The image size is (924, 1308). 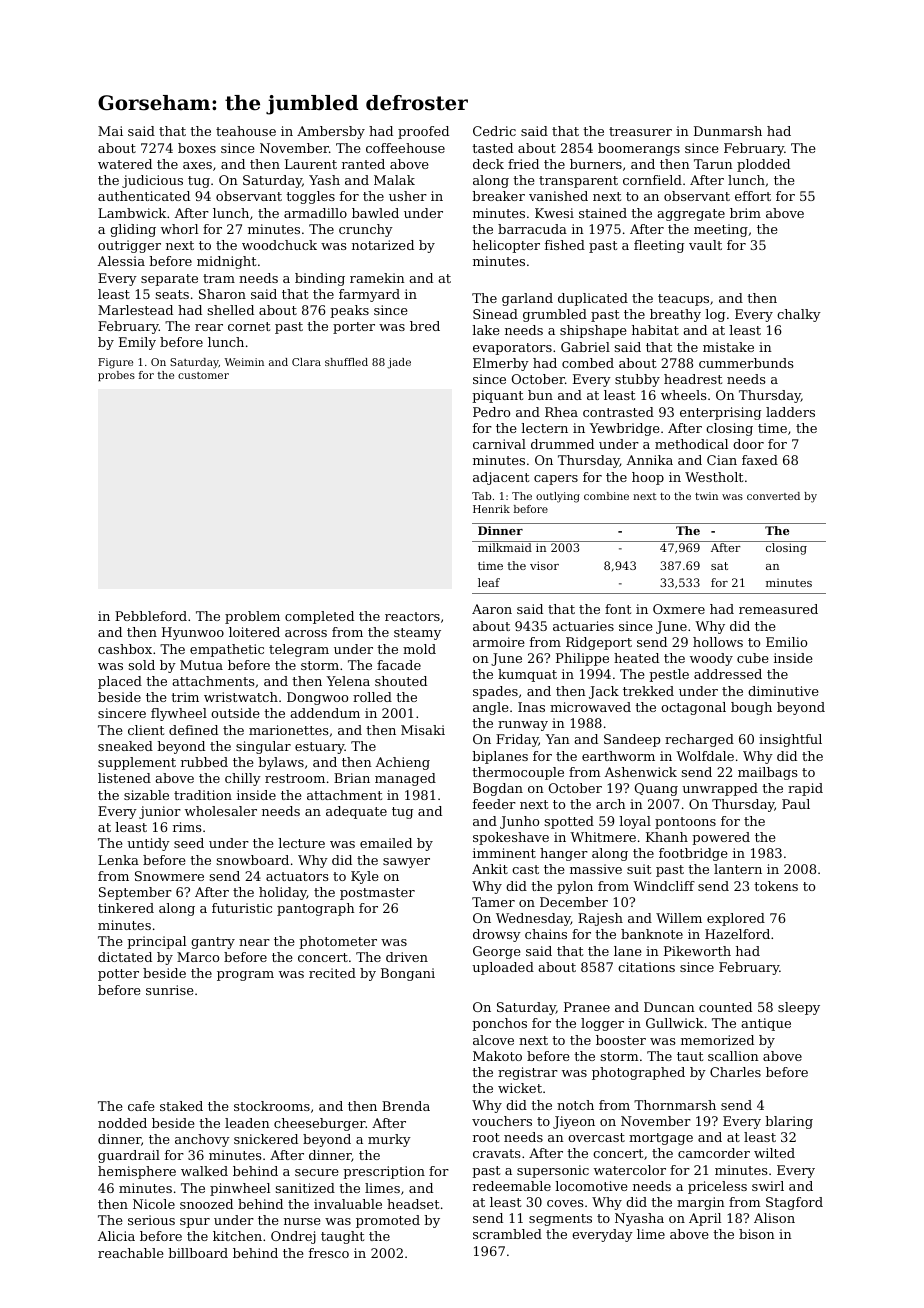 I want to click on root, so click(x=486, y=1137).
